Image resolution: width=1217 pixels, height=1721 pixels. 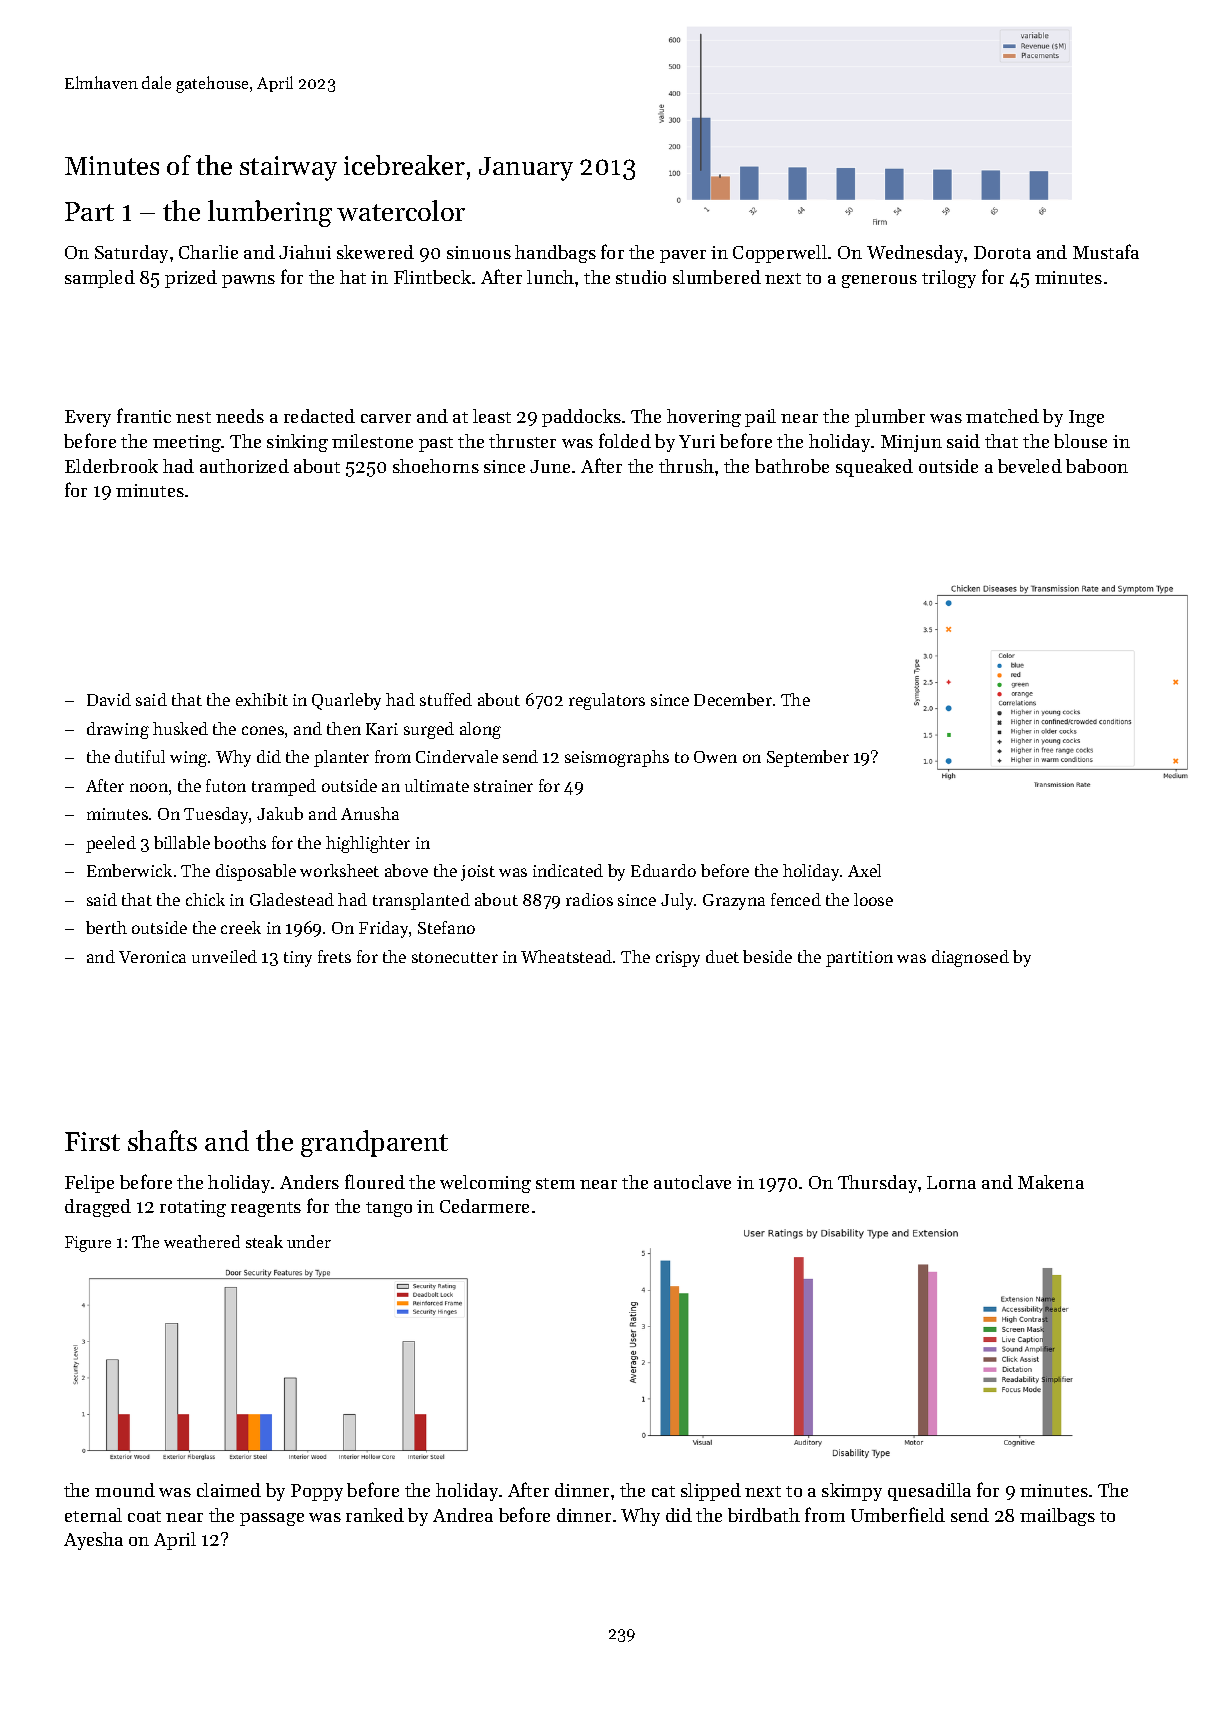 I want to click on Makena, so click(x=1051, y=1182).
